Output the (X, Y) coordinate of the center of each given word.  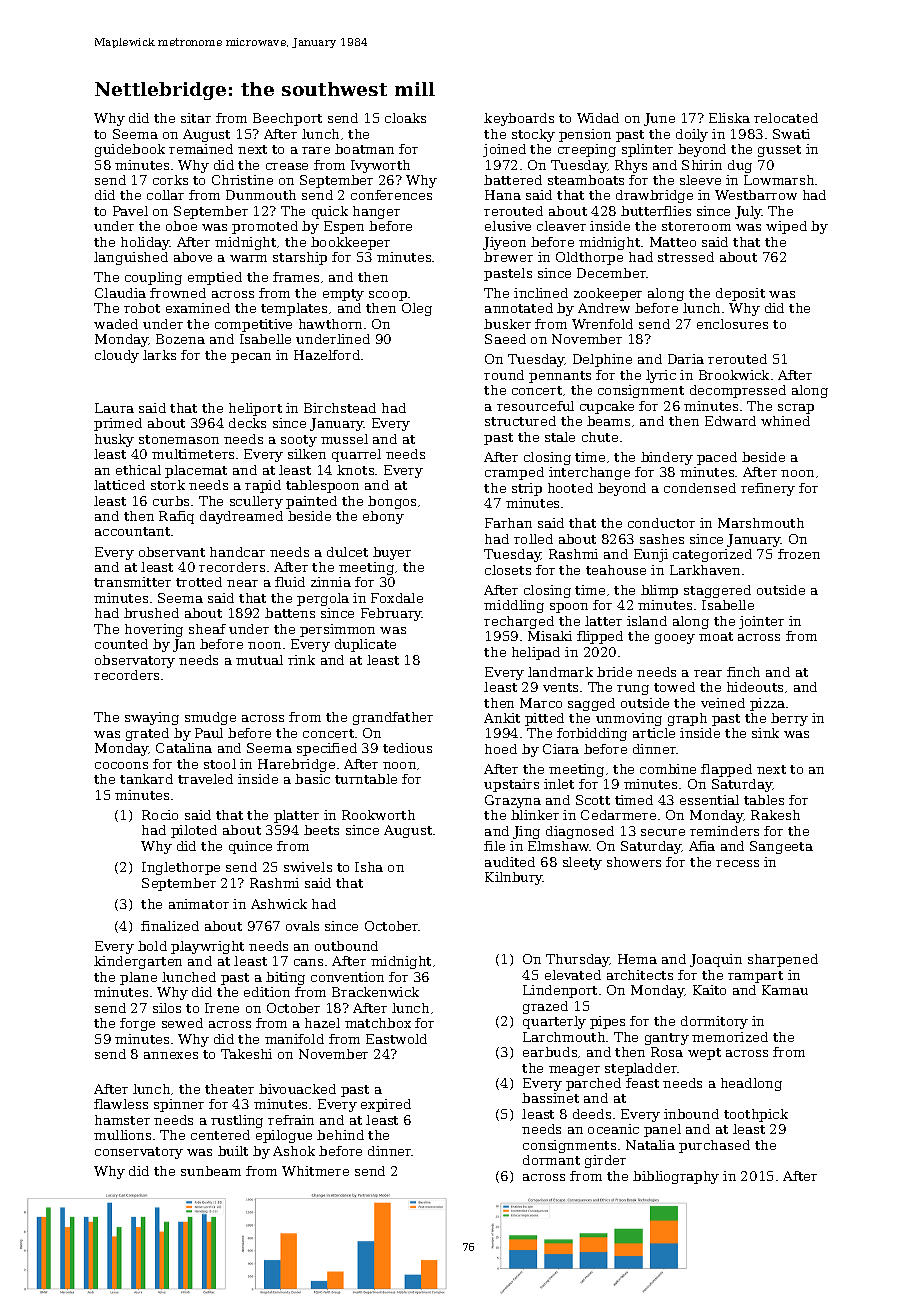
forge (137, 1024)
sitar (196, 118)
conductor (661, 523)
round (504, 375)
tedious (407, 748)
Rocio (160, 815)
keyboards (519, 119)
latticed (119, 485)
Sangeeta (781, 847)
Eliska (729, 118)
